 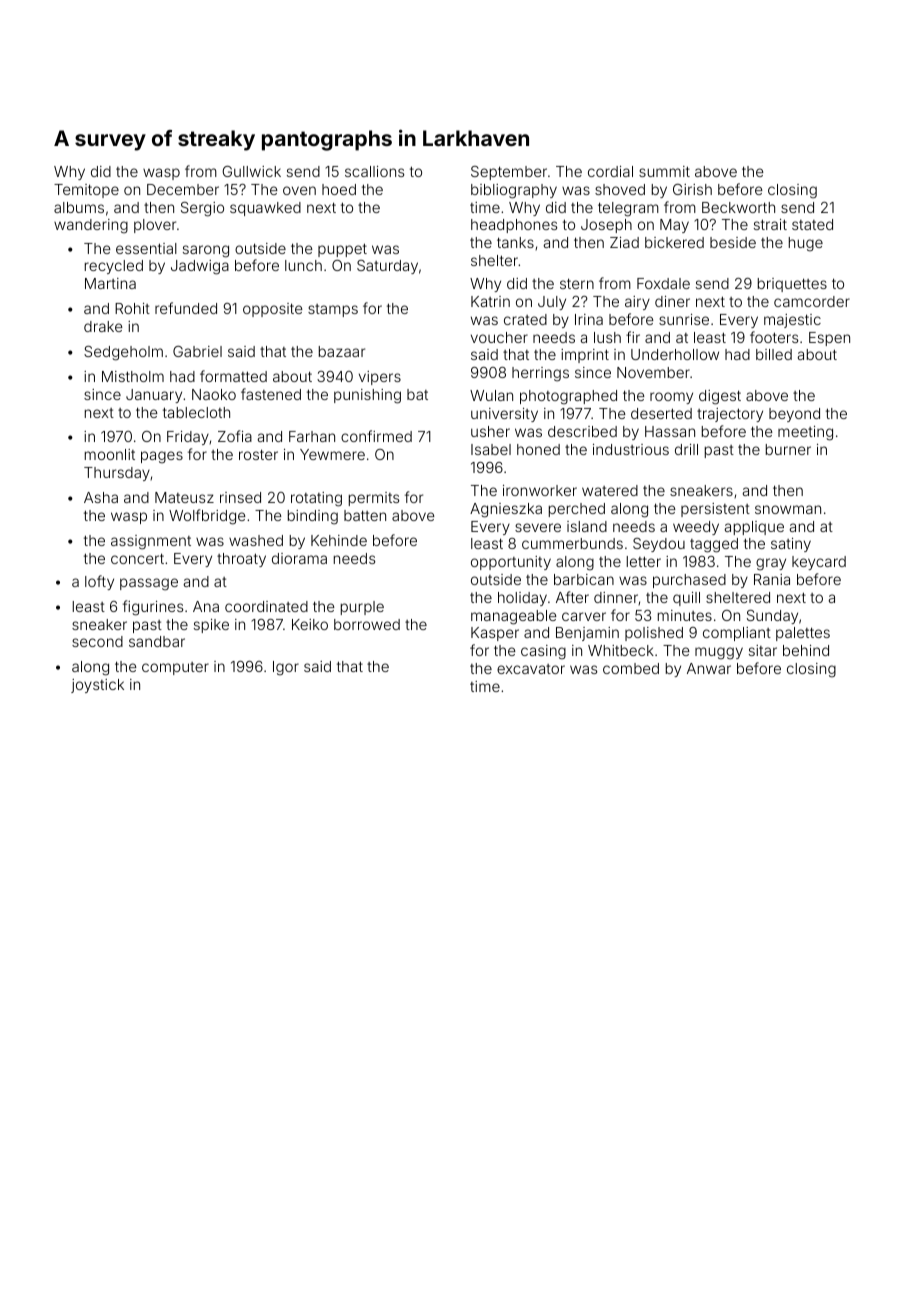 What do you see at coordinates (805, 433) in the image?
I see `meeting` at bounding box center [805, 433].
